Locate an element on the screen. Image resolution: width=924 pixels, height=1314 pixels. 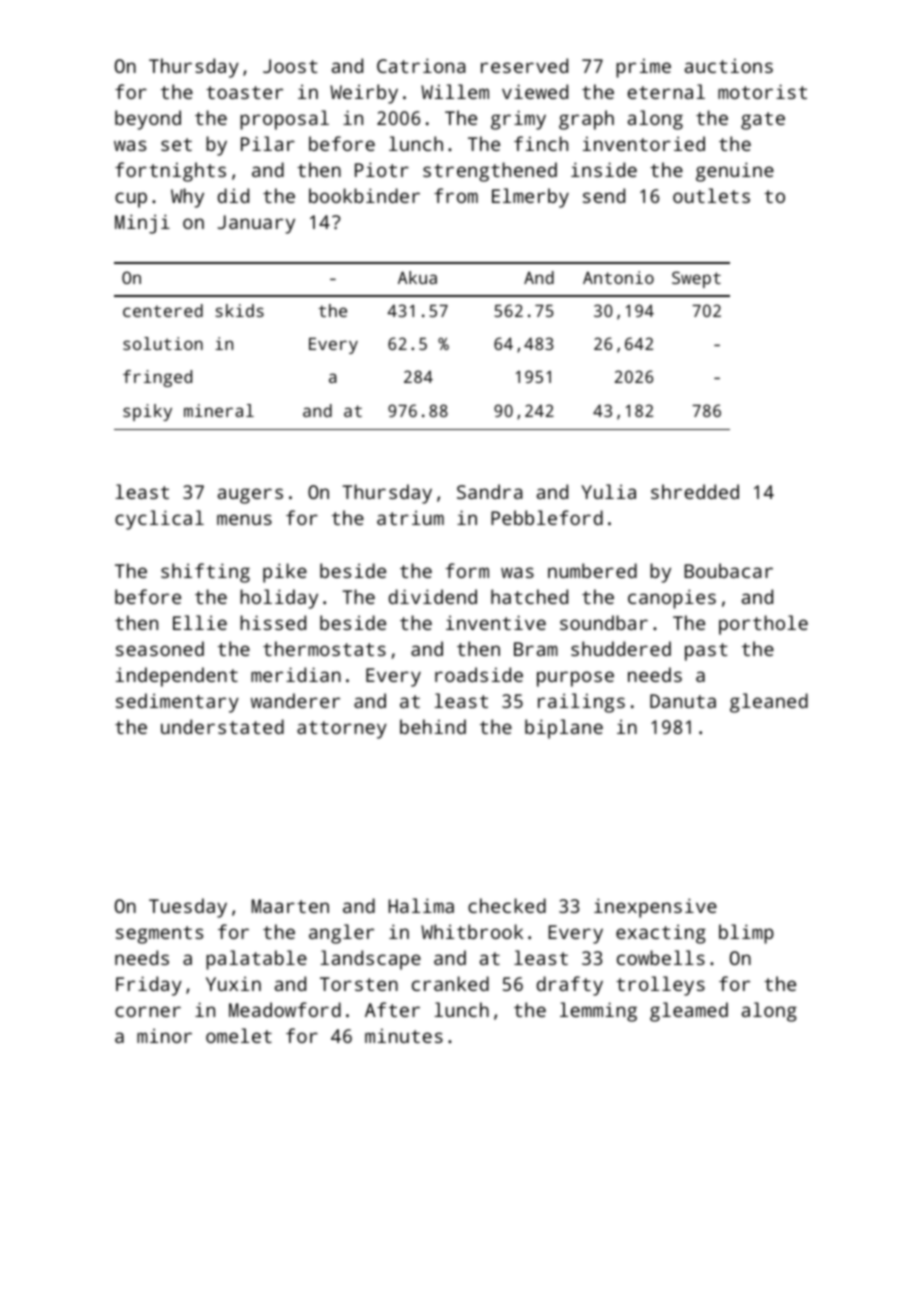
Boubacar is located at coordinates (728, 570).
